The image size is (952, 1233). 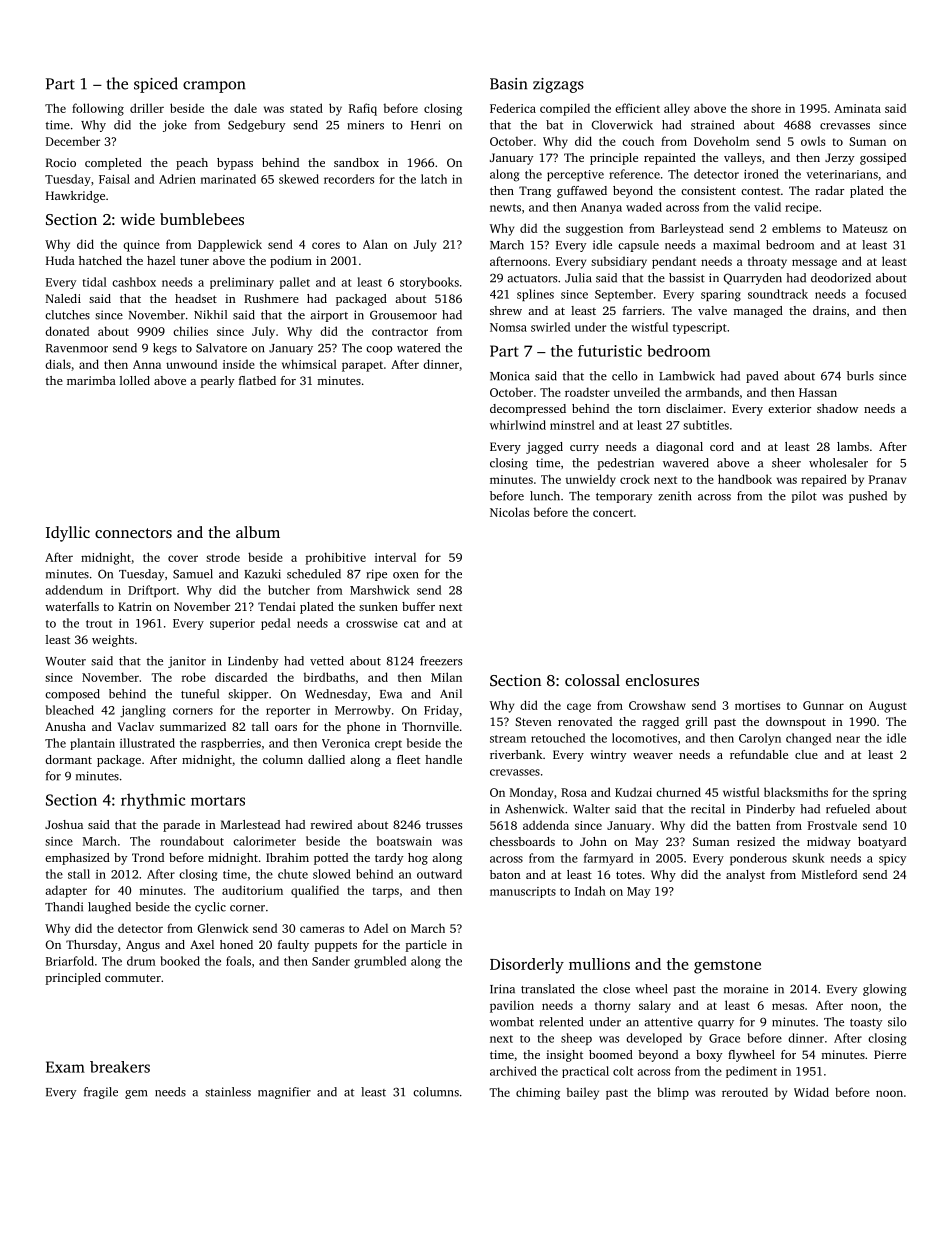 What do you see at coordinates (674, 262) in the document?
I see `pendant` at bounding box center [674, 262].
